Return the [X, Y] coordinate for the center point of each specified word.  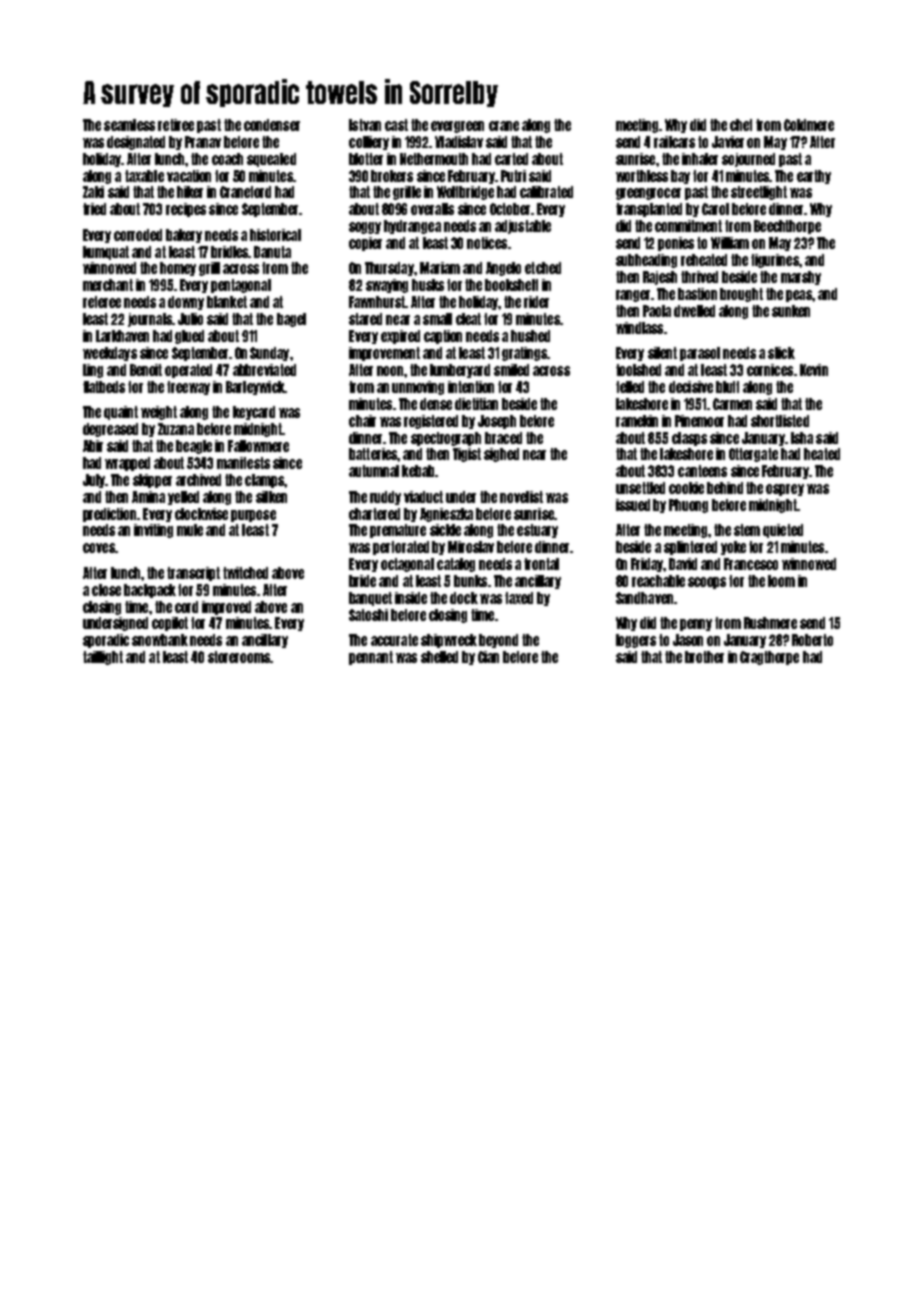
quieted [783, 531]
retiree [176, 125]
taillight [103, 658]
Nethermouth [434, 159]
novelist [521, 497]
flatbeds [104, 387]
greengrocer [648, 194]
